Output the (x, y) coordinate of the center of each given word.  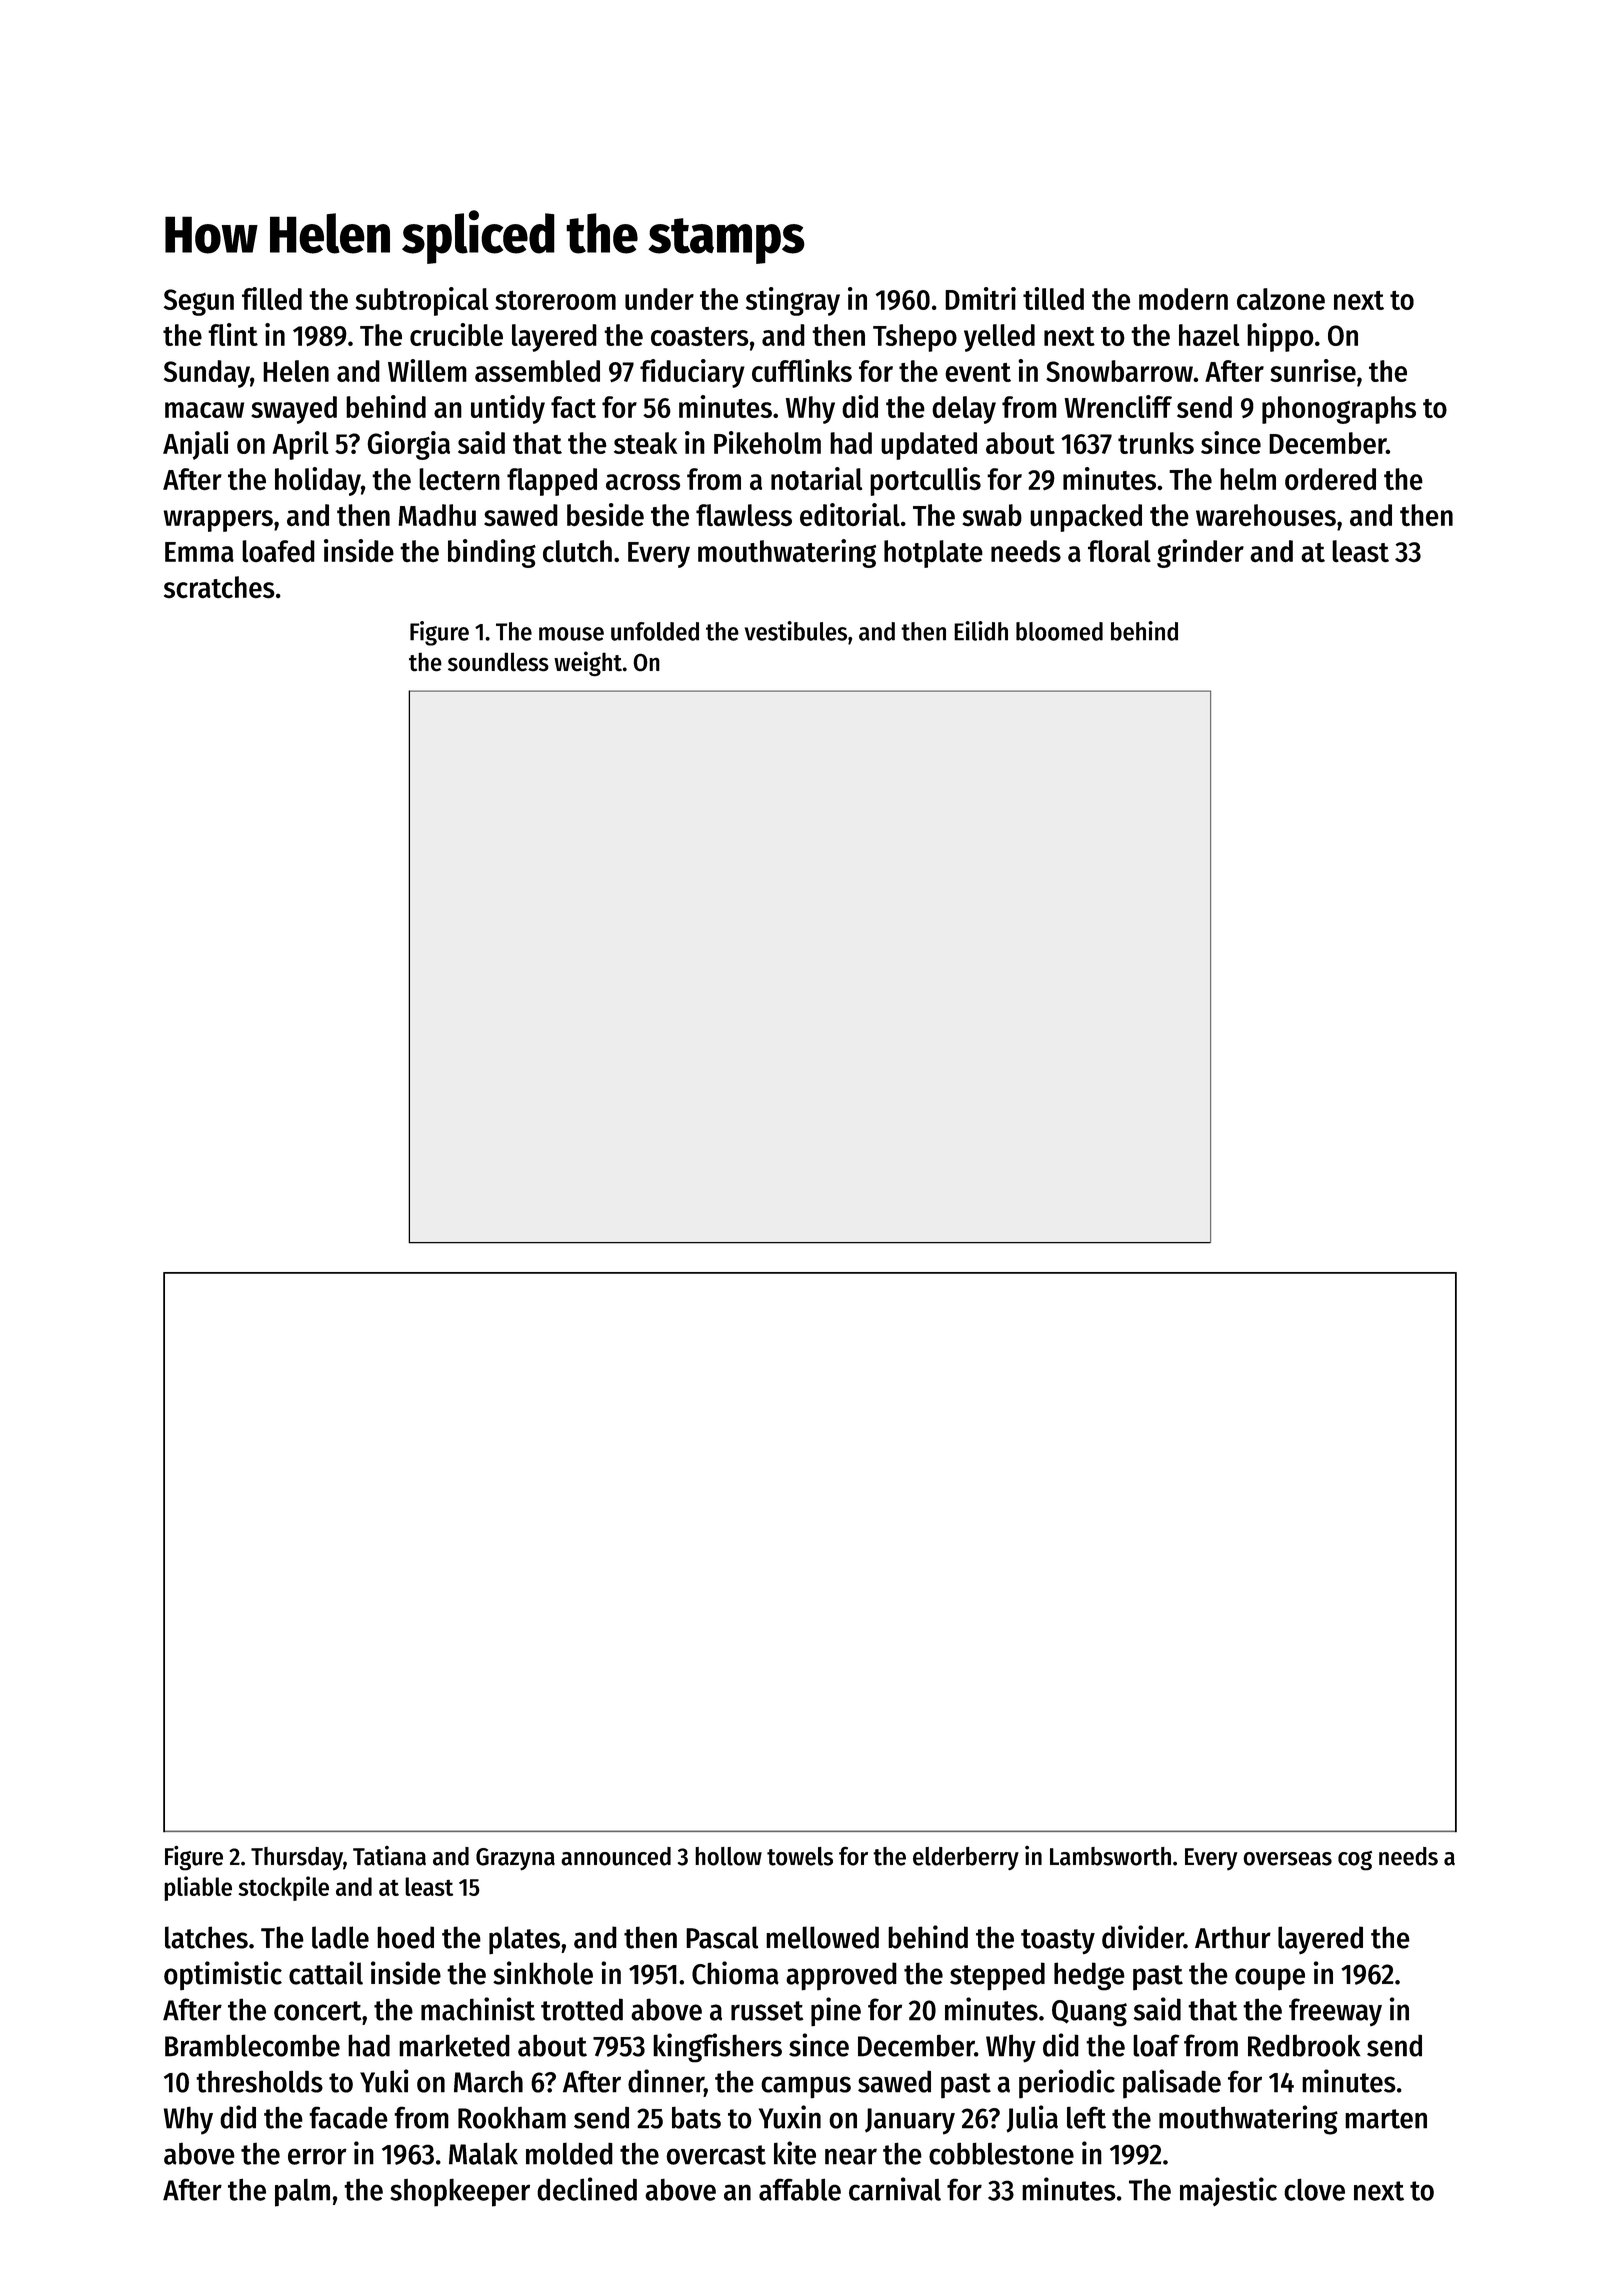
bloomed (1059, 631)
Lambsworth (1110, 1856)
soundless (498, 662)
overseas (1287, 1859)
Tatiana (389, 1856)
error (317, 2156)
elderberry (966, 1859)
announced (616, 1856)
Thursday (297, 1858)
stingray (793, 301)
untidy (508, 409)
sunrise (1313, 370)
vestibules (796, 631)
